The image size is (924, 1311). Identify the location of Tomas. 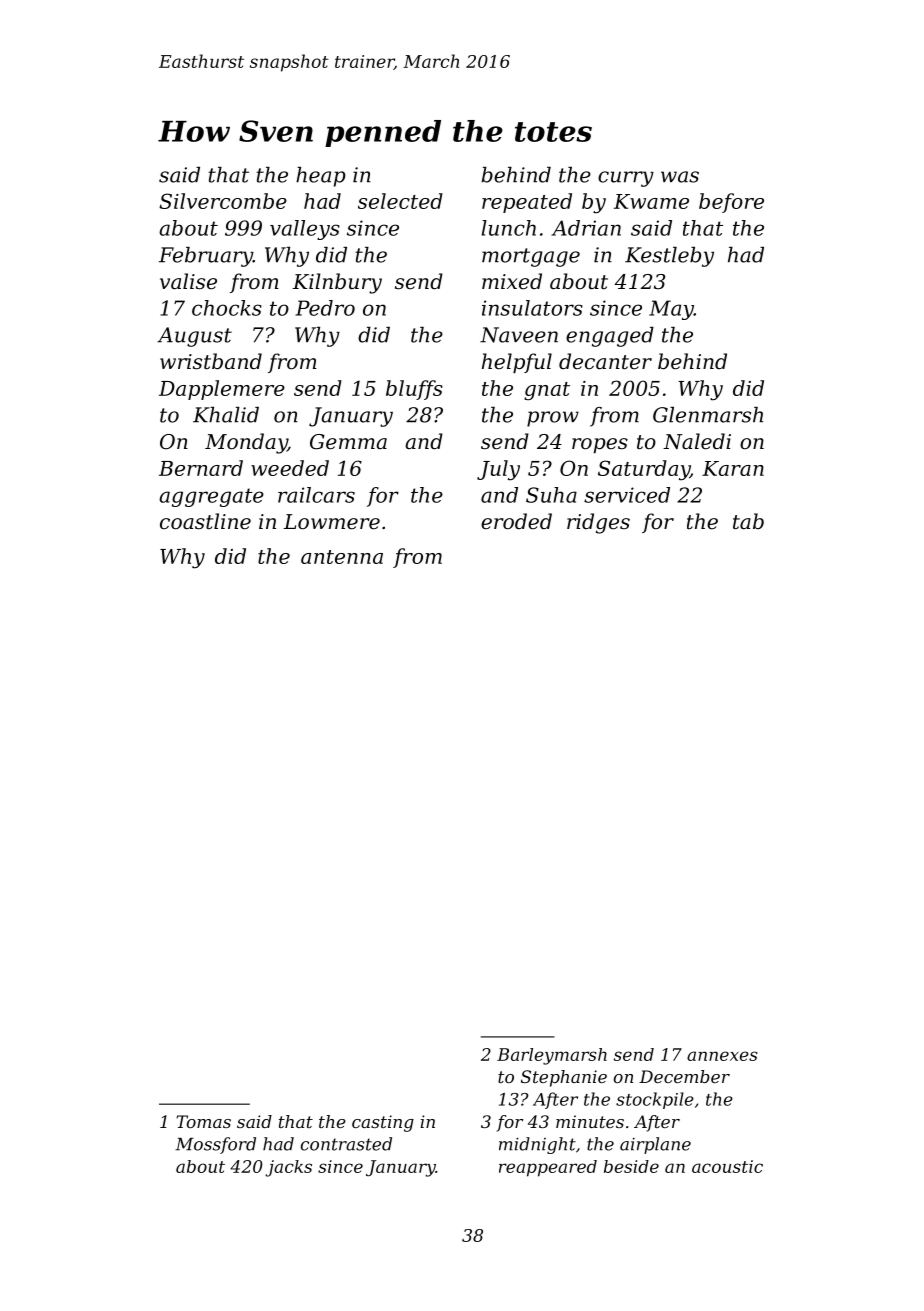
(203, 1121).
